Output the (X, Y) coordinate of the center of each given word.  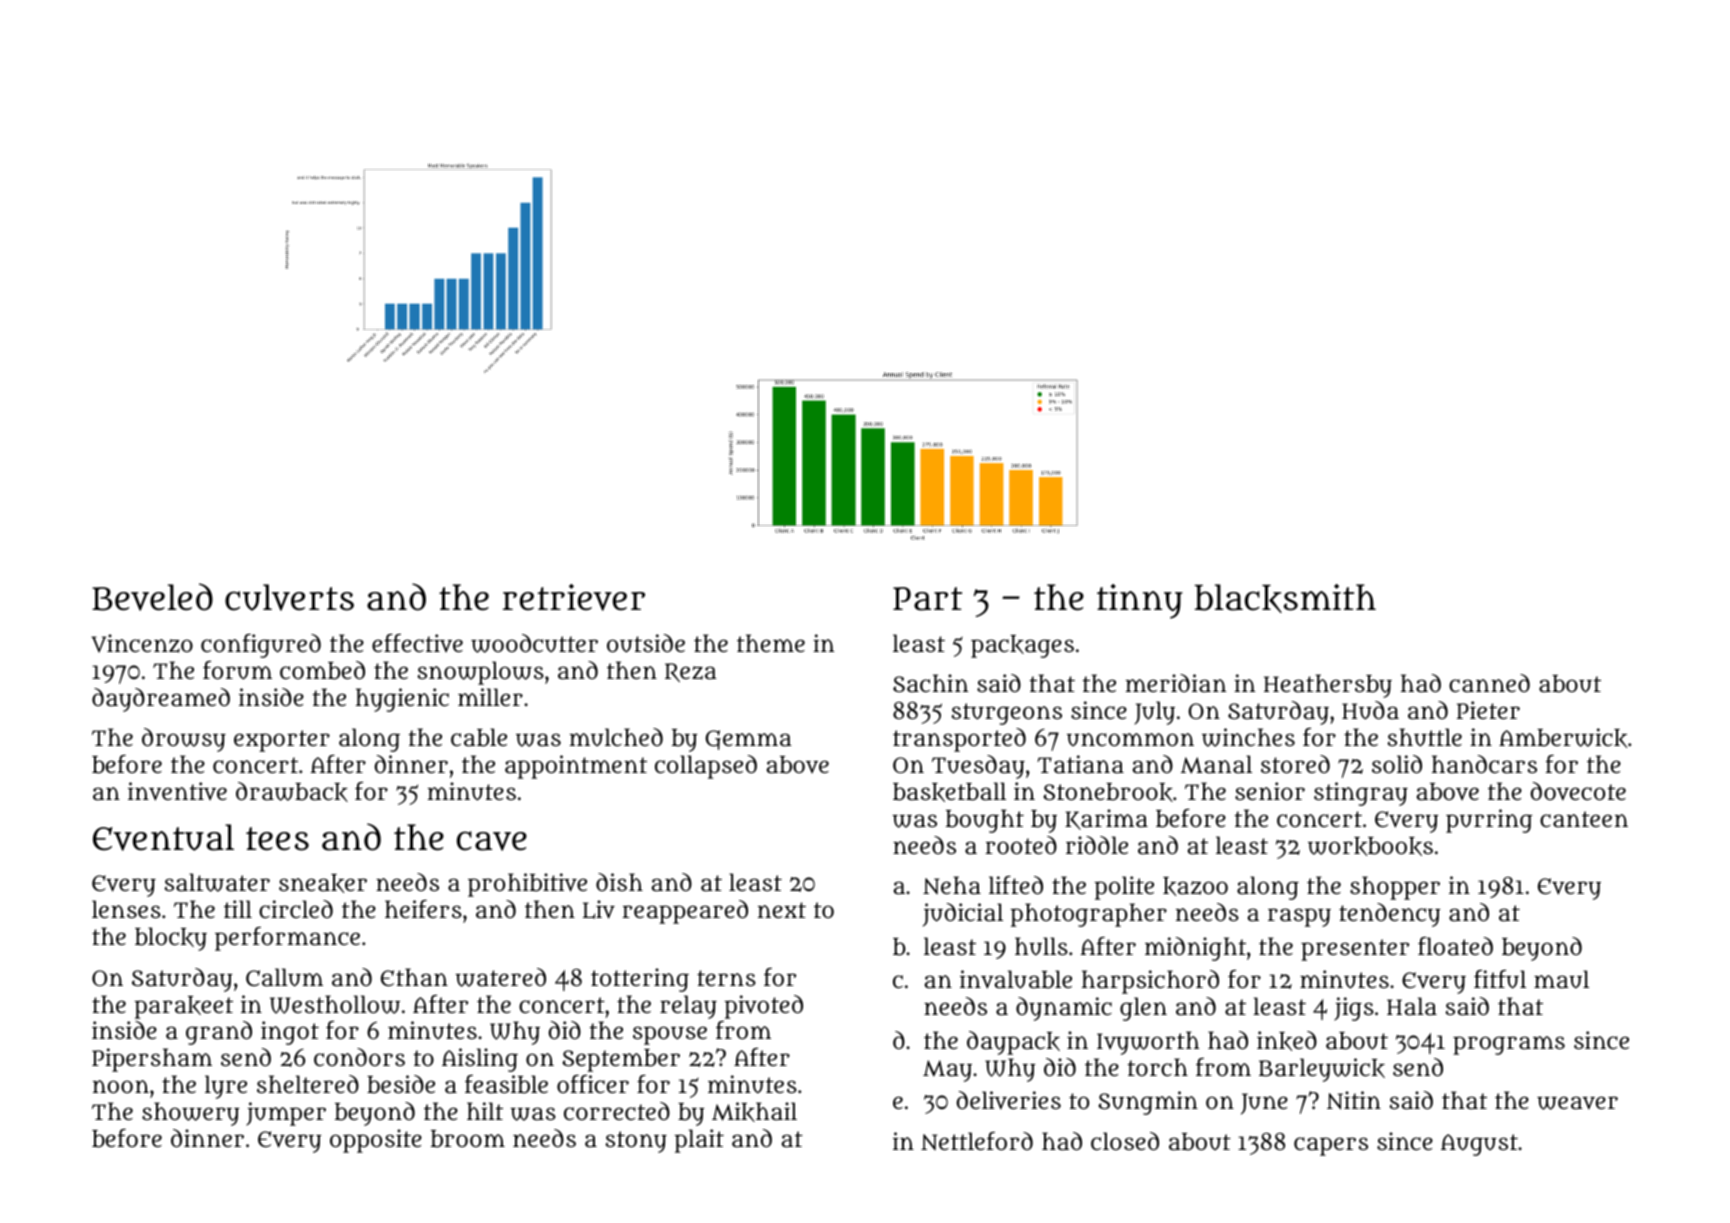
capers (1331, 1146)
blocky (171, 939)
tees (277, 839)
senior (1270, 791)
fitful (1500, 979)
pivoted (763, 1007)
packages (1022, 646)
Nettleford (977, 1141)
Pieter (1488, 710)
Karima (1106, 819)
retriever (574, 597)
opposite (376, 1141)
